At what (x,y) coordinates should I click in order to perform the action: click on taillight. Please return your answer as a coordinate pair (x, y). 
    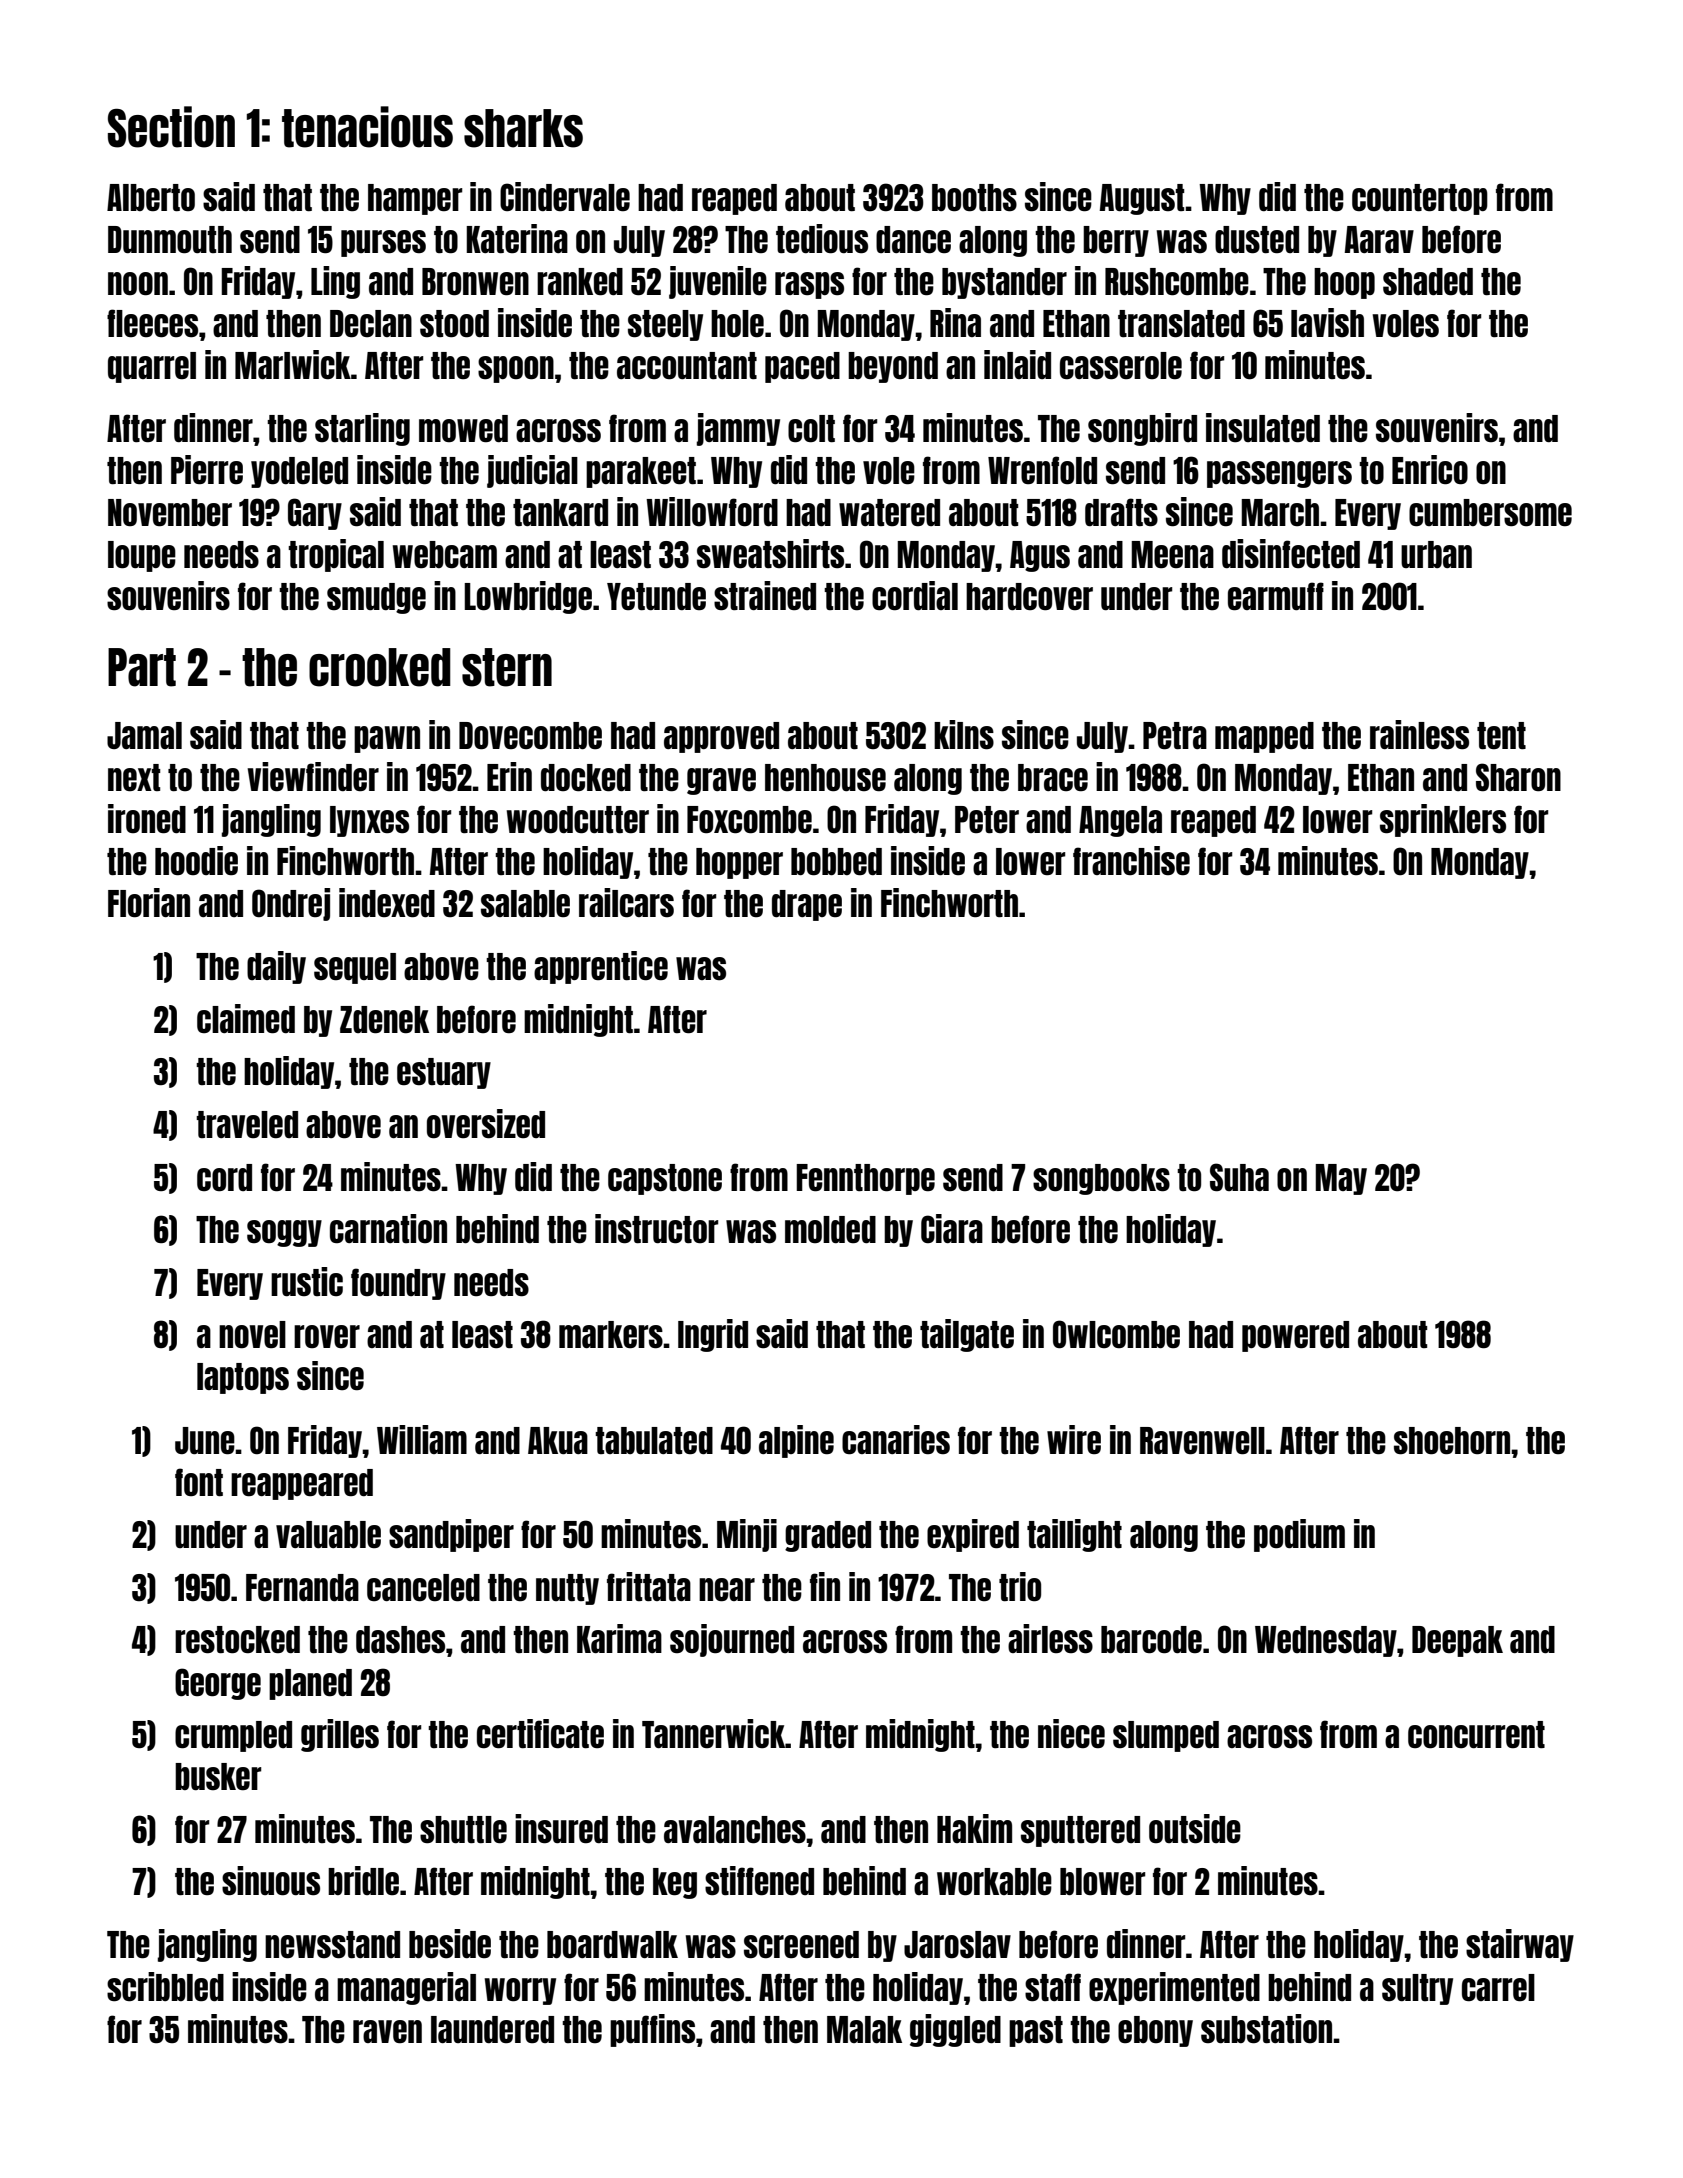
    Looking at the image, I should click on (1074, 1535).
